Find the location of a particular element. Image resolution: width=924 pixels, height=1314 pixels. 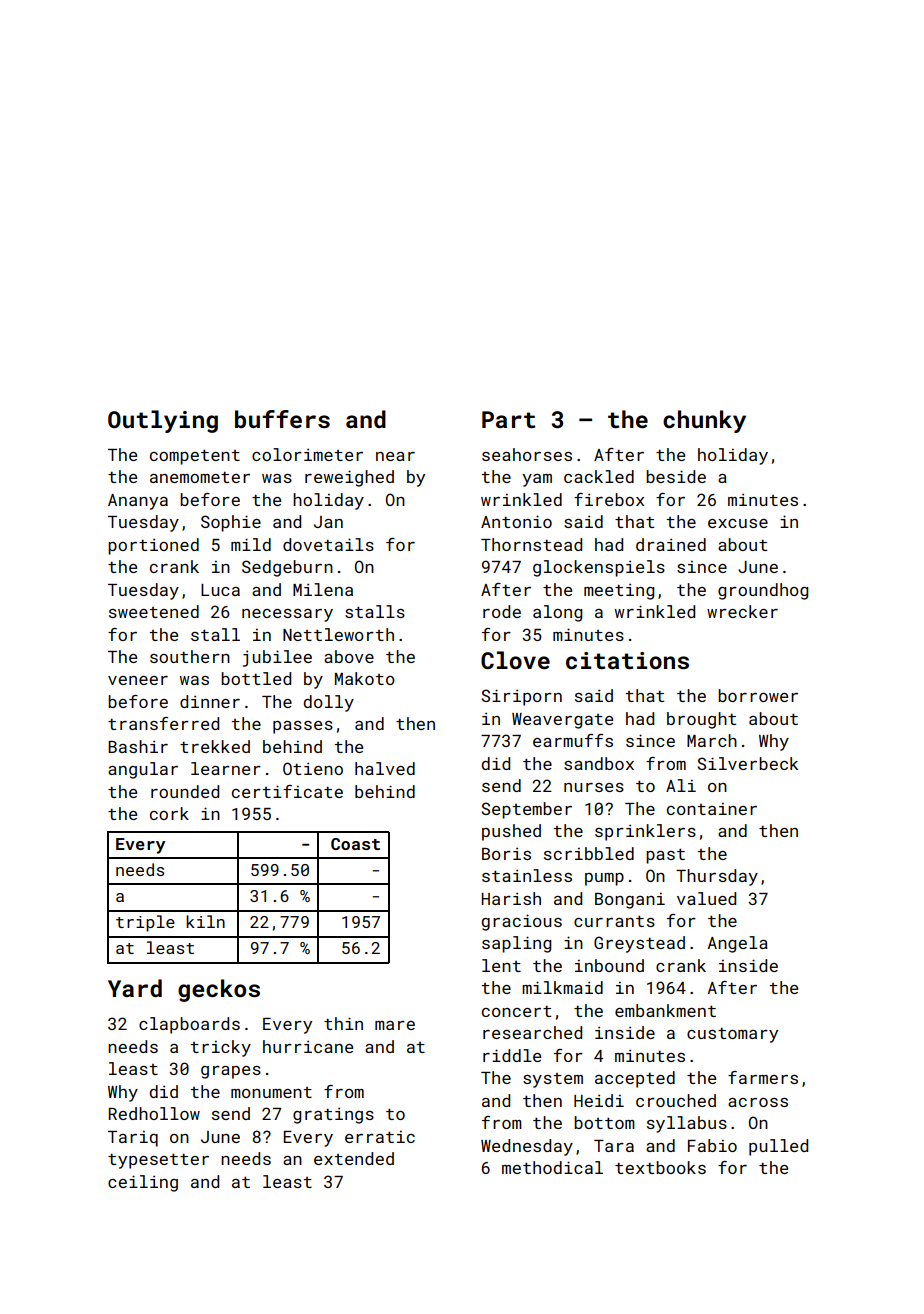

above is located at coordinates (349, 656).
